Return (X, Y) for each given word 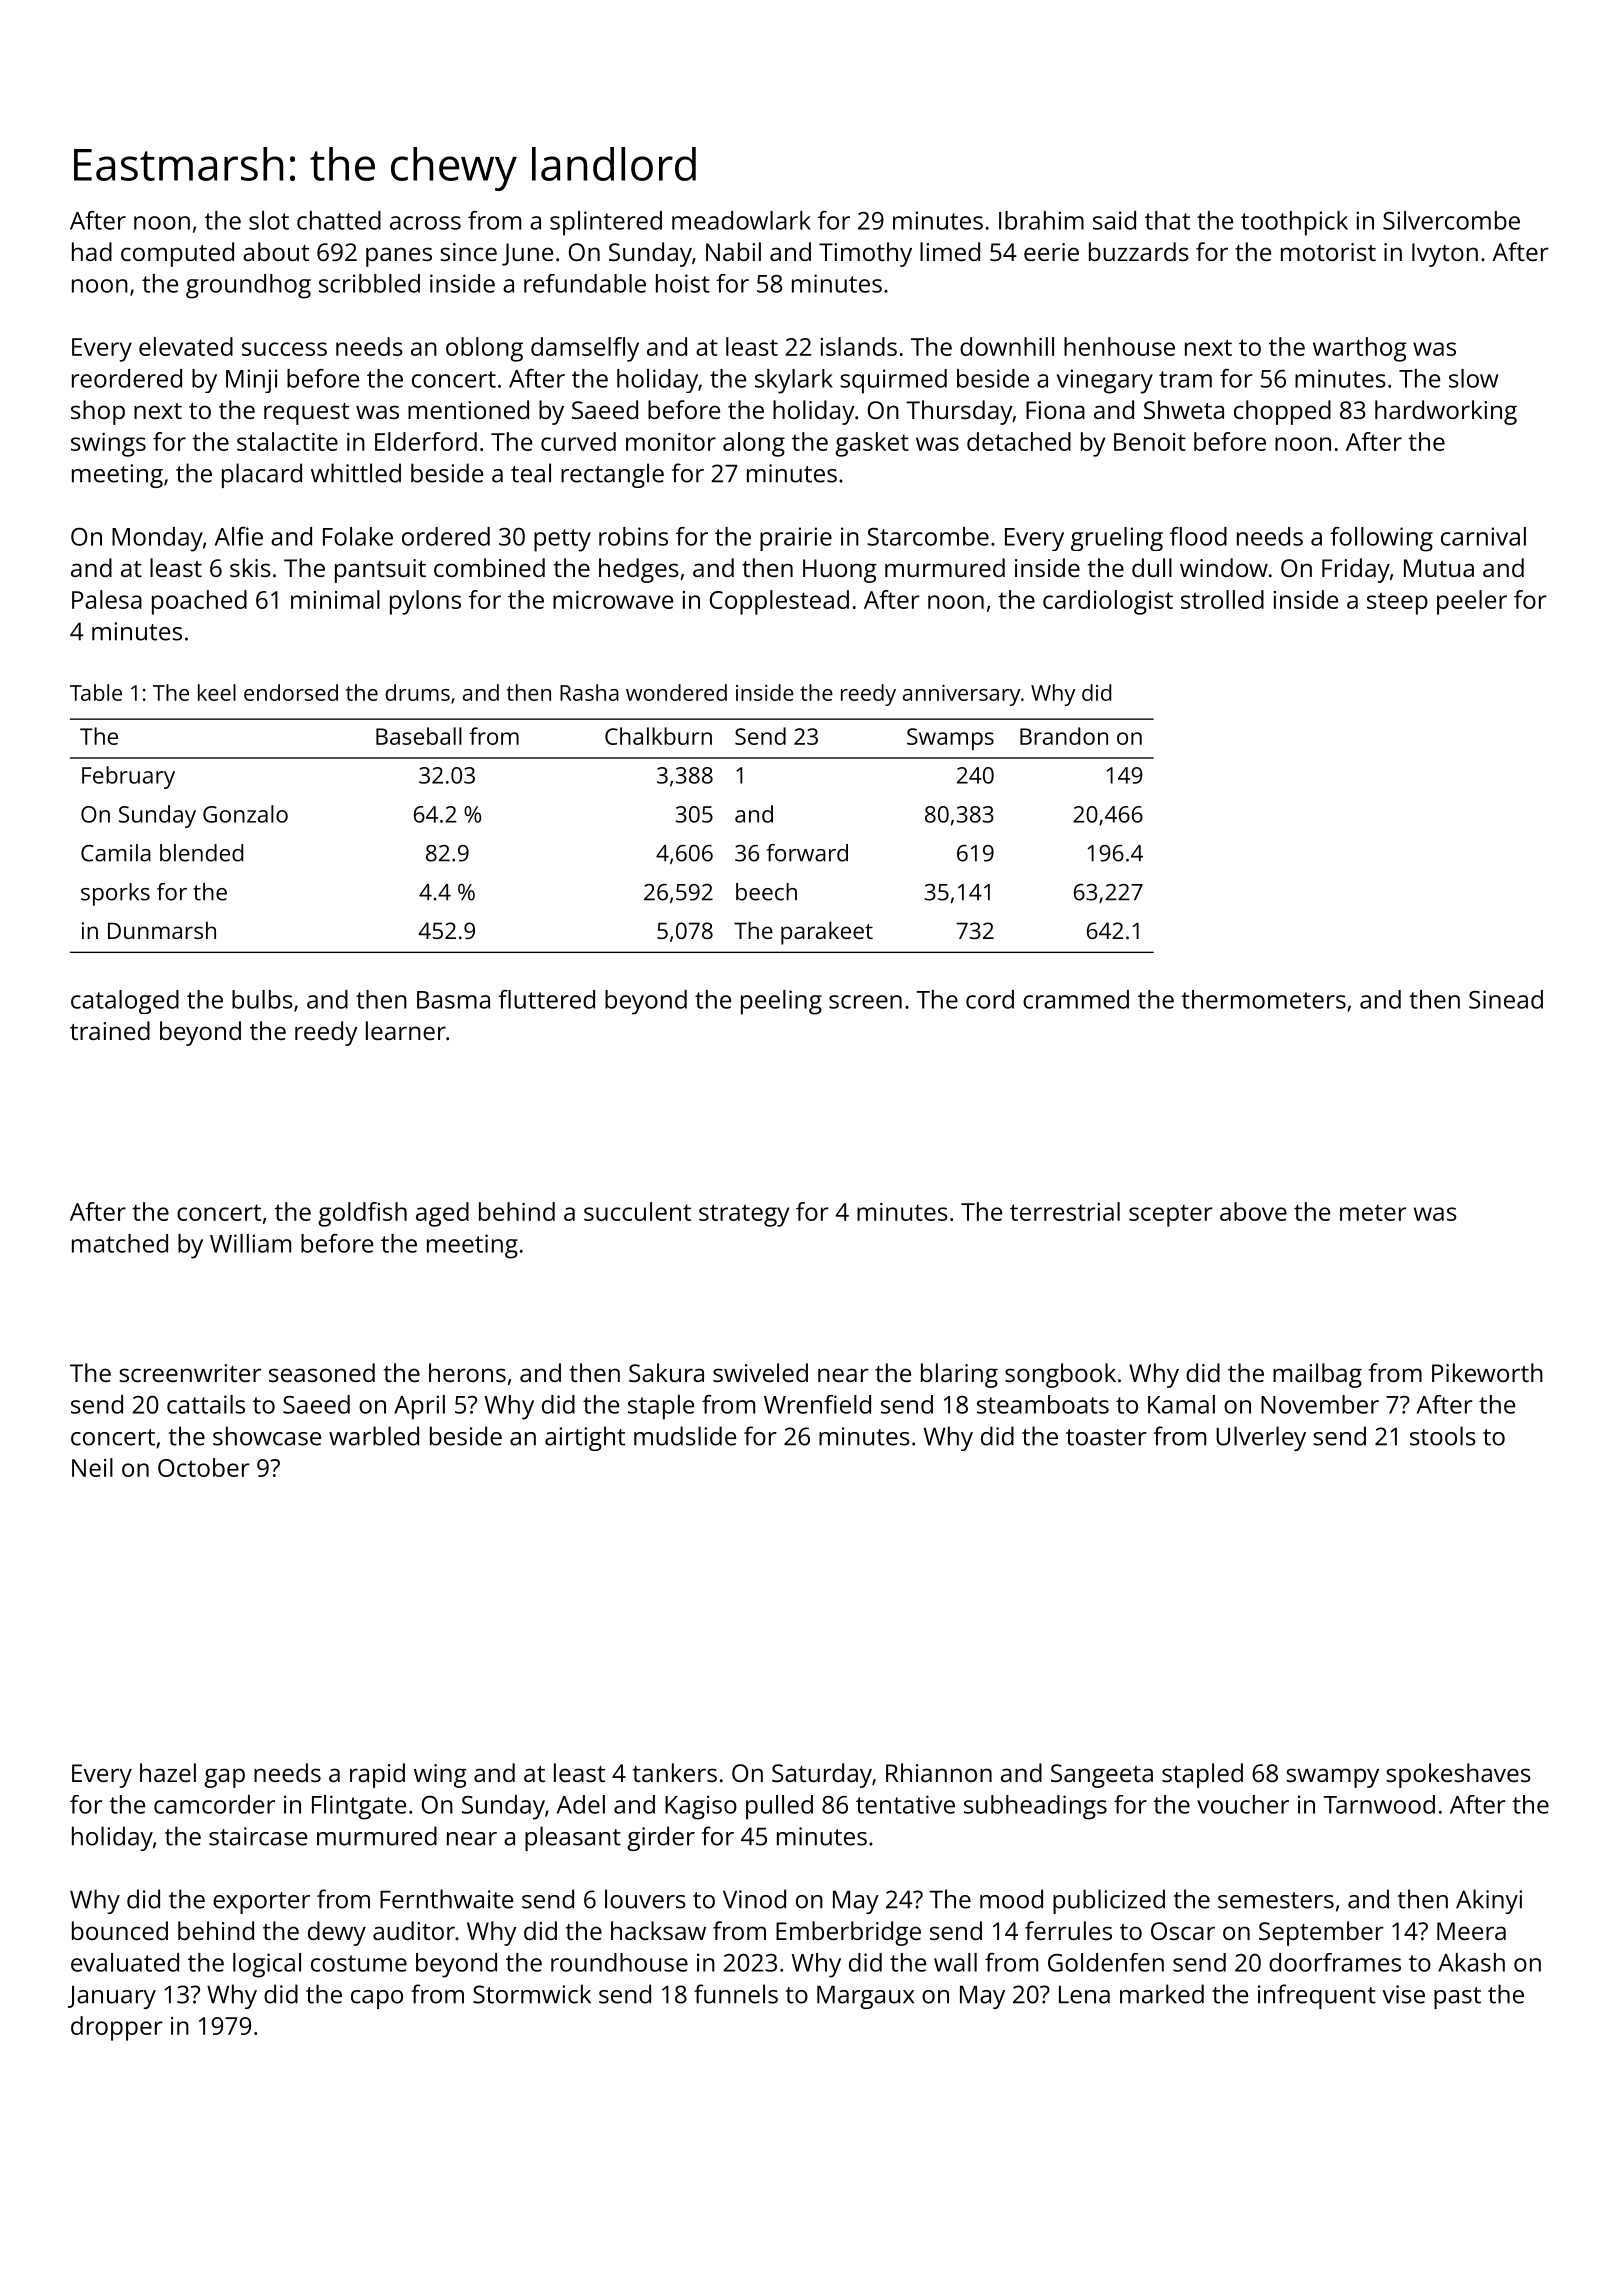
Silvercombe (1451, 220)
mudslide (685, 1436)
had (92, 251)
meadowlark (741, 220)
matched (120, 1243)
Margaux (865, 1997)
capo (377, 1999)
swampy (1332, 1778)
